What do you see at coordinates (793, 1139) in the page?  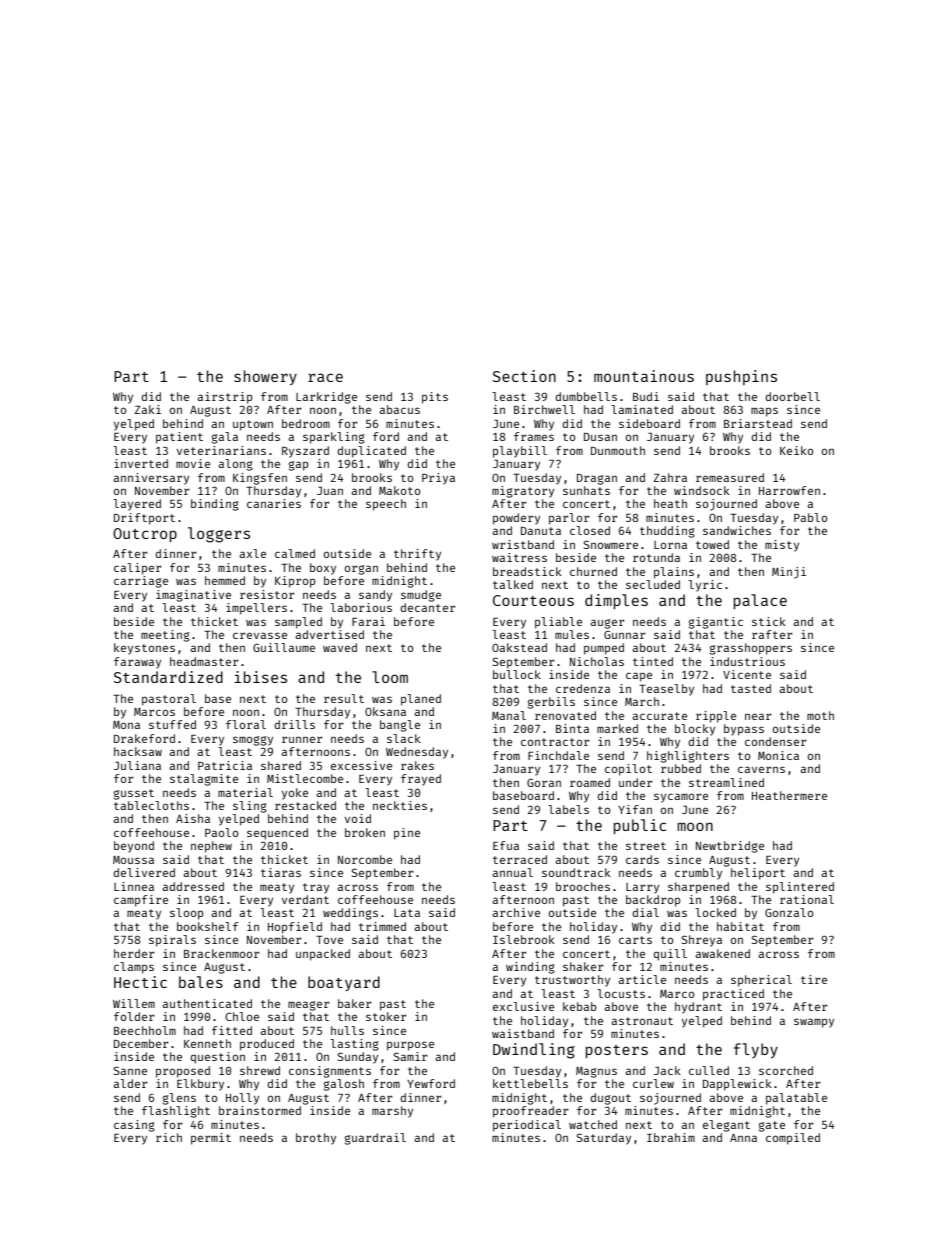 I see `compiled` at bounding box center [793, 1139].
